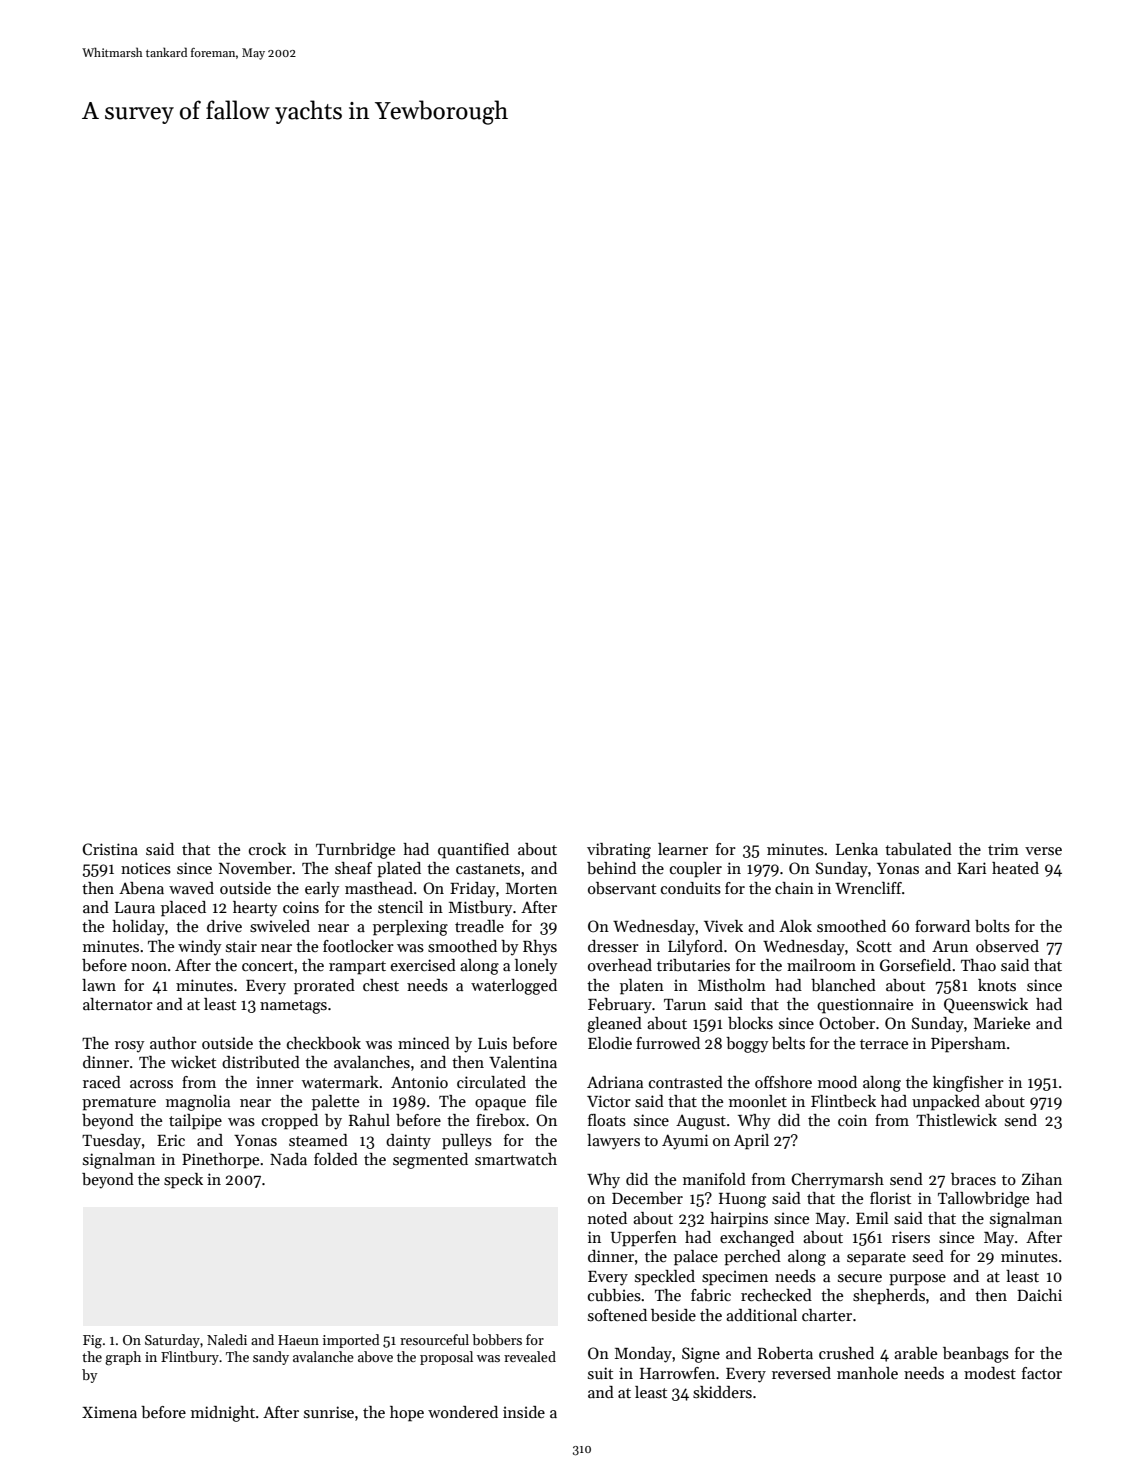  Describe the element at coordinates (118, 1004) in the document. I see `alternator` at that location.
